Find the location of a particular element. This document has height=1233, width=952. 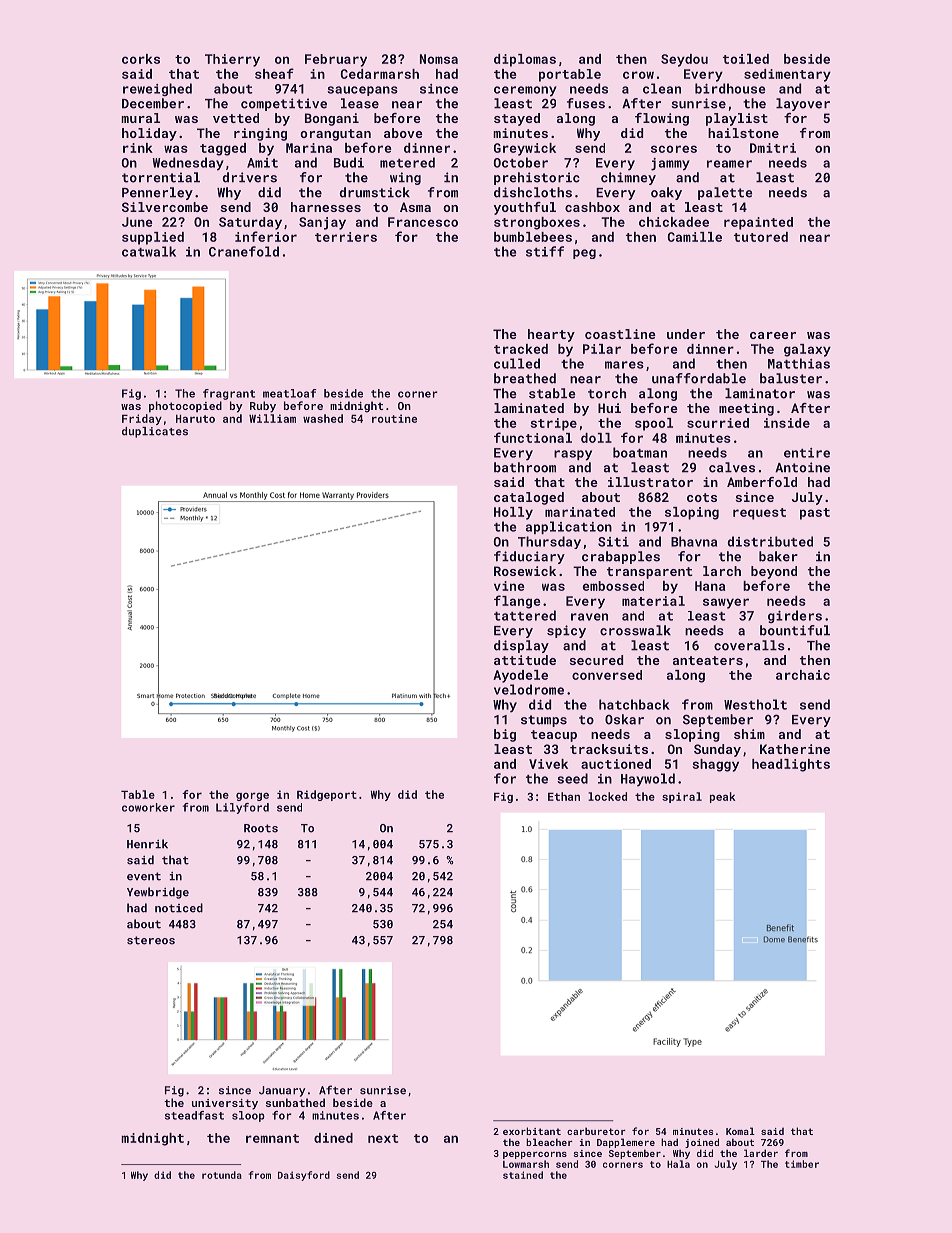

Greywick is located at coordinates (525, 149).
